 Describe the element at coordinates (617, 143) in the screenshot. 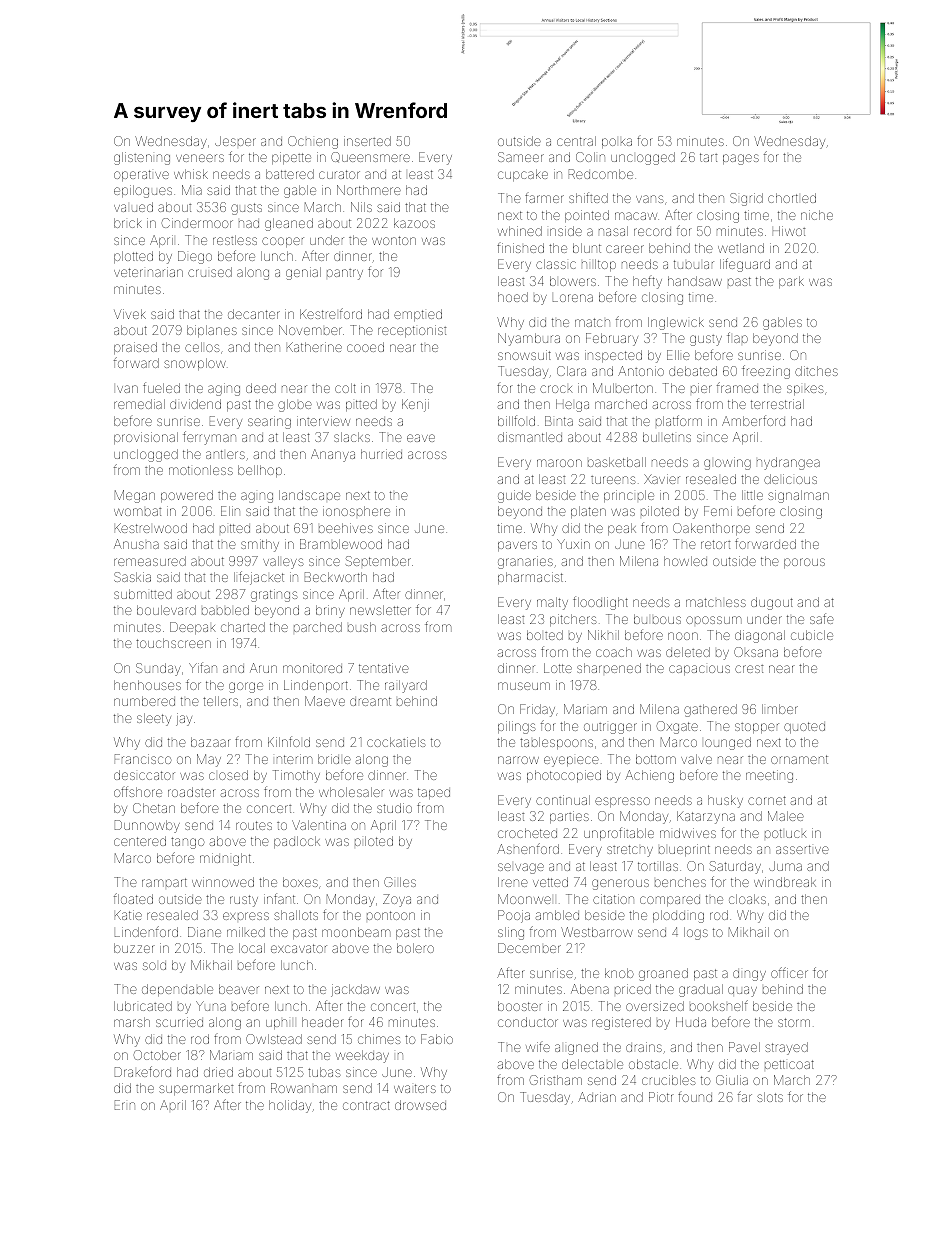

I see `polka` at that location.
